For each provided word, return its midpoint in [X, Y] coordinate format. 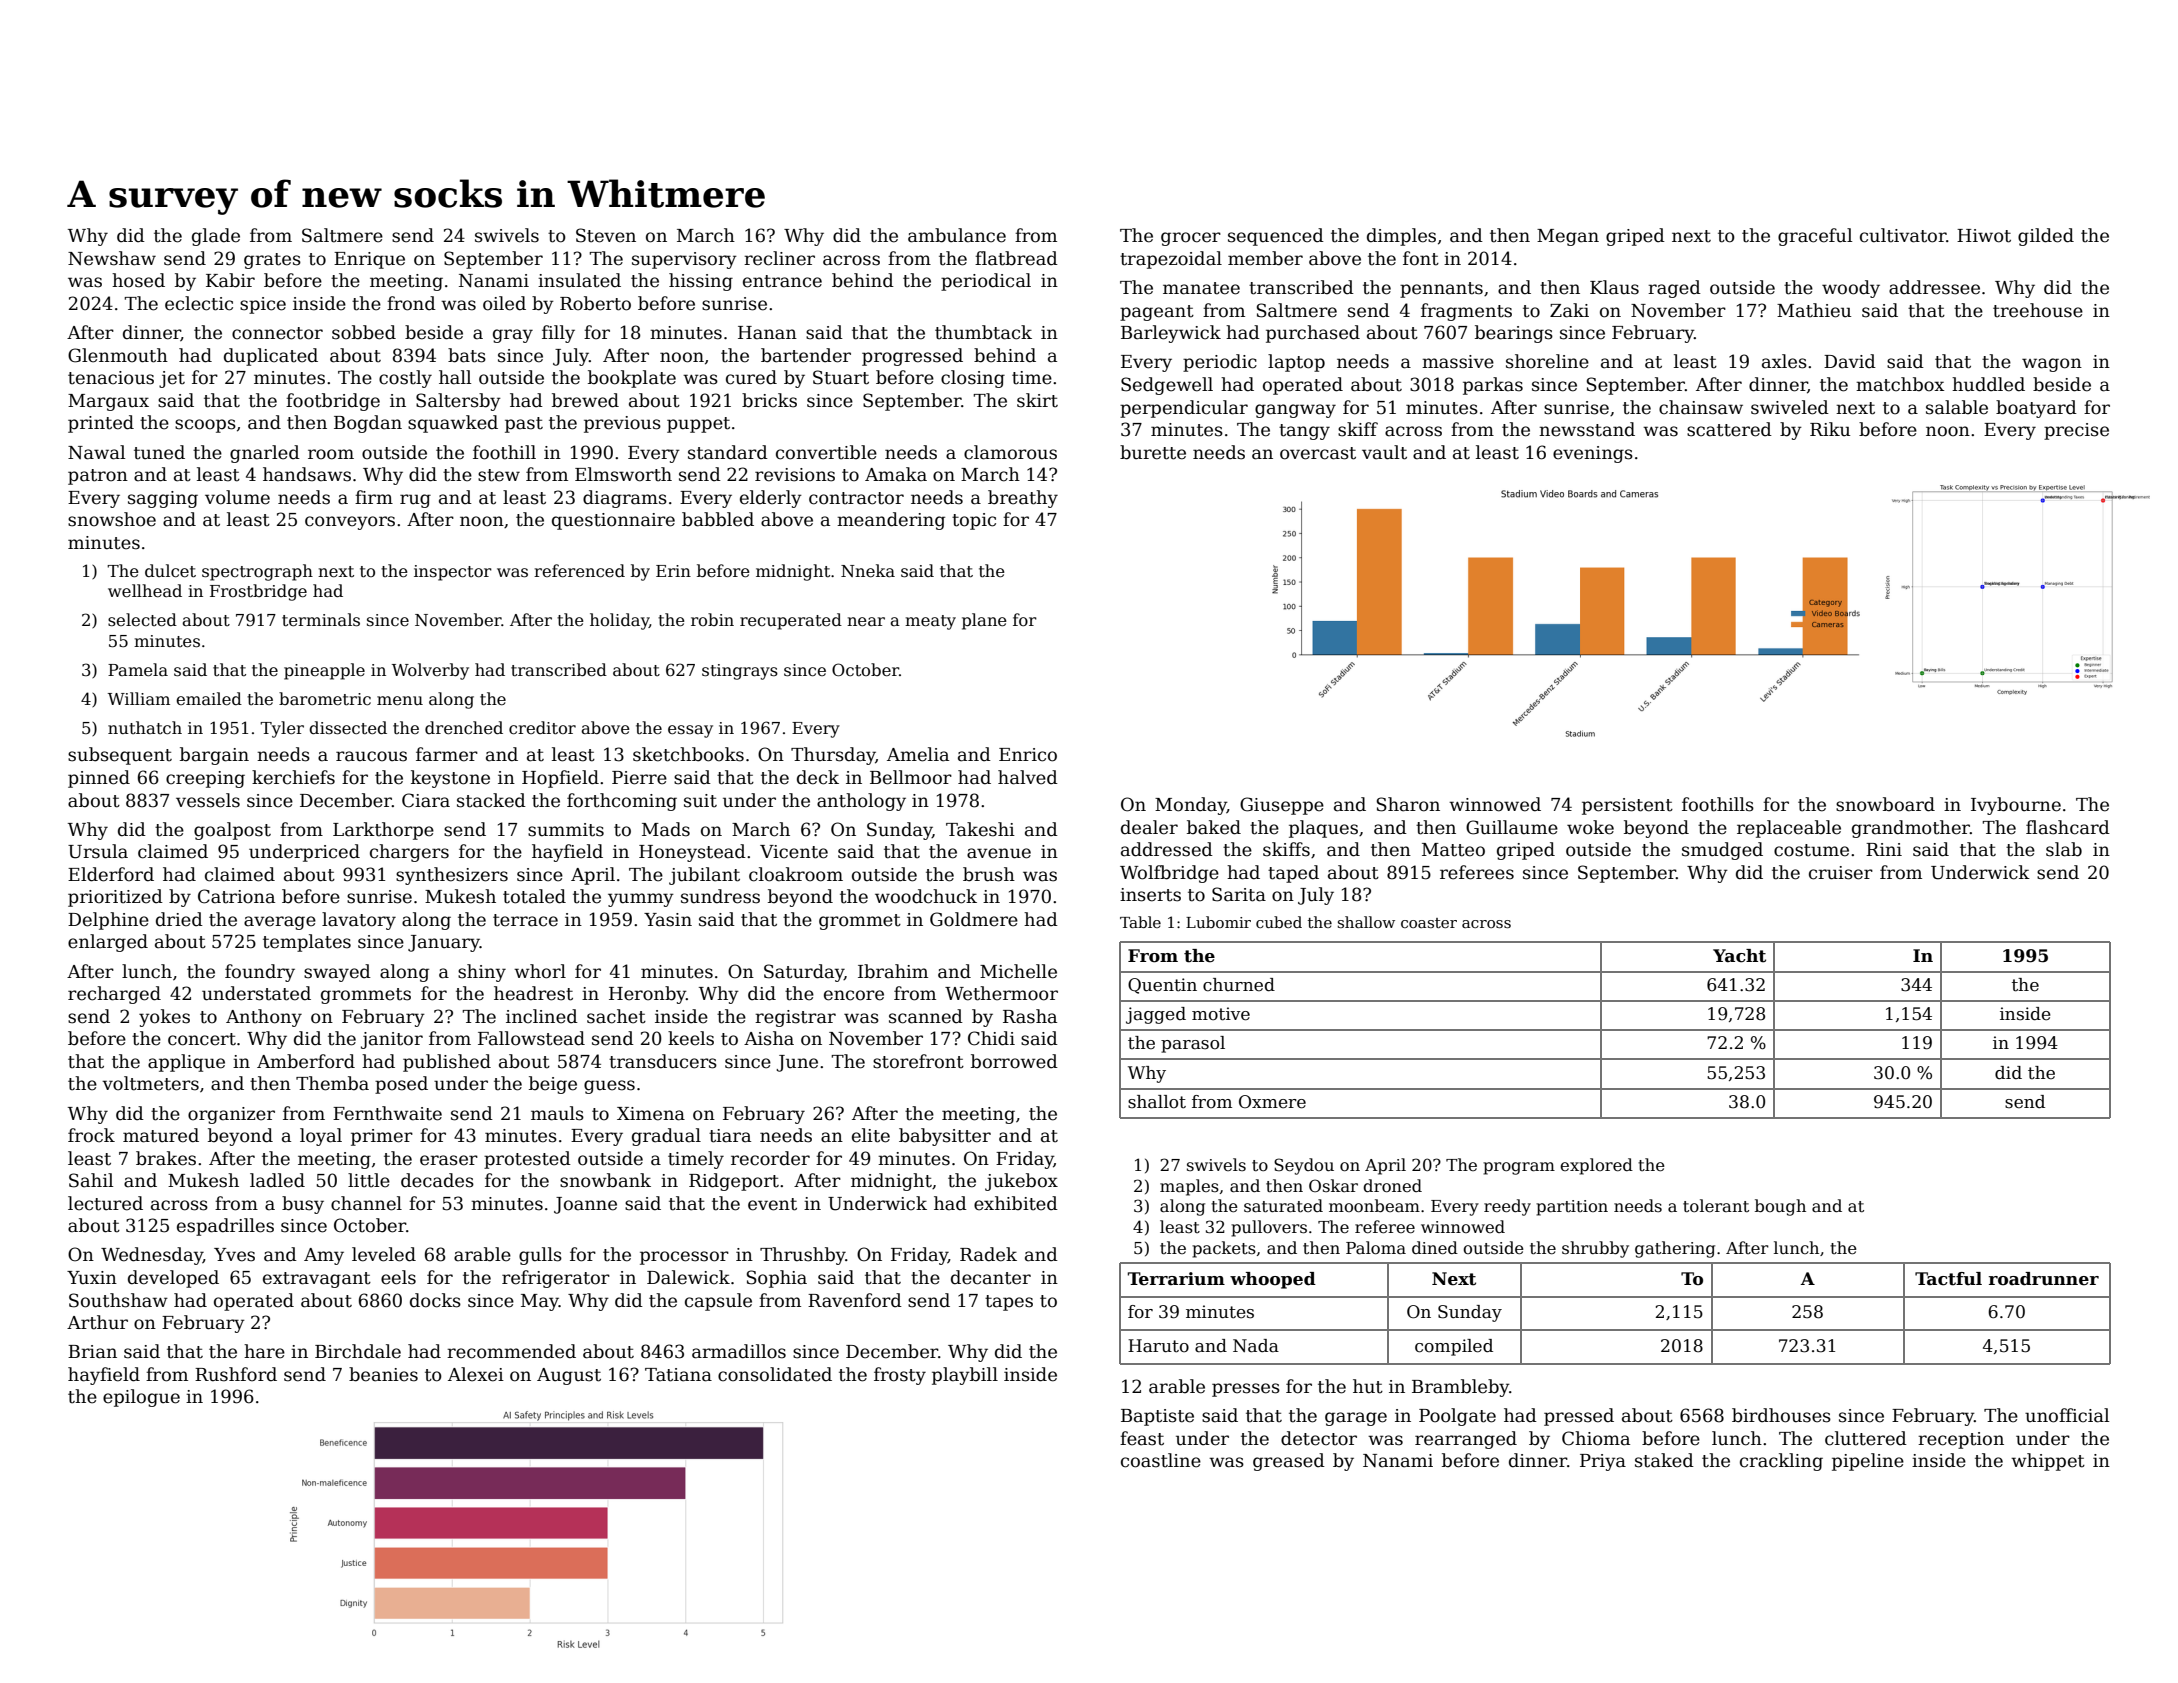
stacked [491, 800]
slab [2064, 849]
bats [467, 355]
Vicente [794, 852]
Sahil [91, 1180]
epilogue [141, 1398]
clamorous [1010, 452]
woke [1590, 827]
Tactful [1948, 1279]
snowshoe [112, 519]
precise [2076, 431]
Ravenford [855, 1300]
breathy [1023, 499]
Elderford [111, 874]
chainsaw [1701, 407]
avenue [999, 853]
